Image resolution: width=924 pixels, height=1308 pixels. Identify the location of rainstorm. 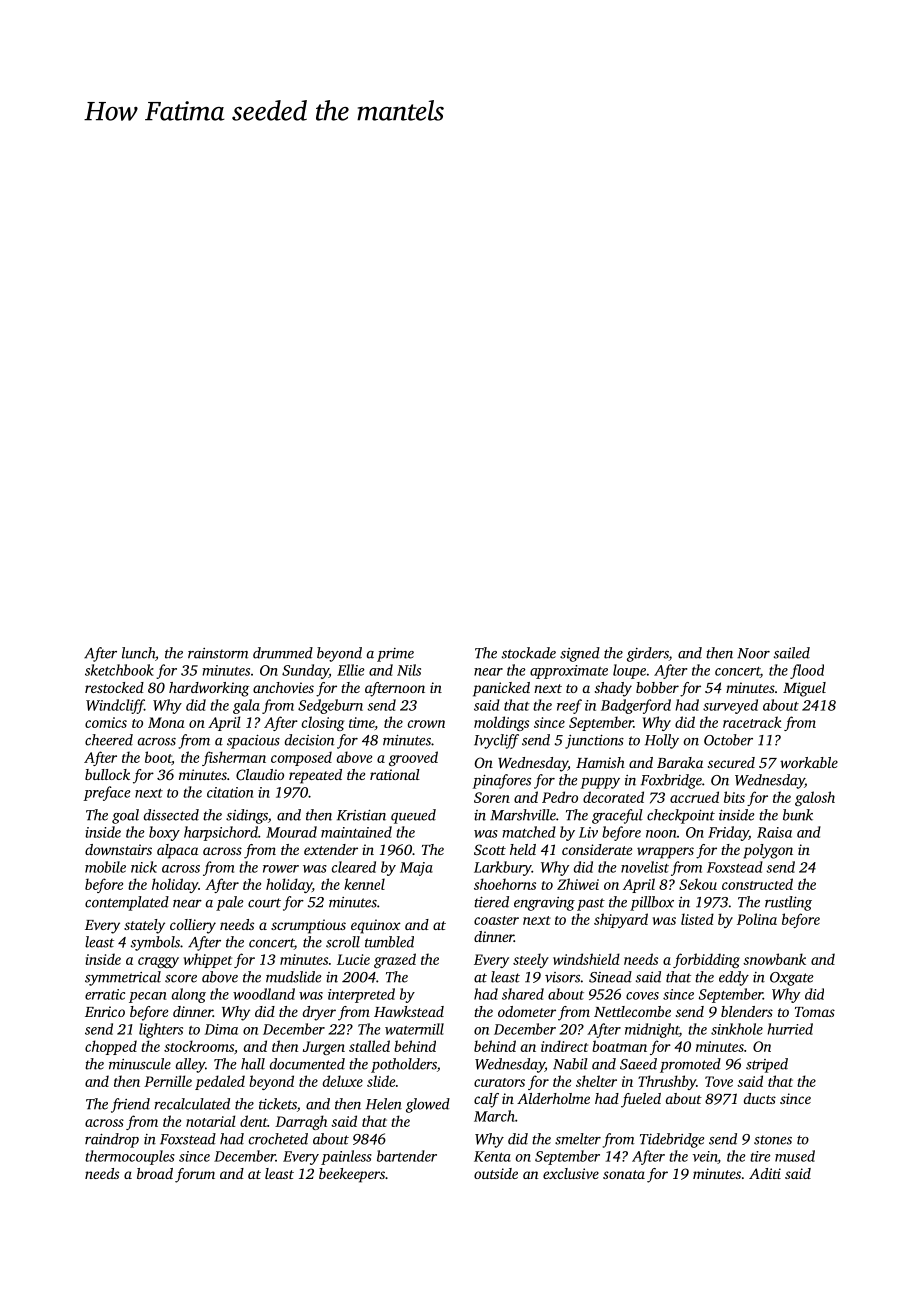
(218, 653).
